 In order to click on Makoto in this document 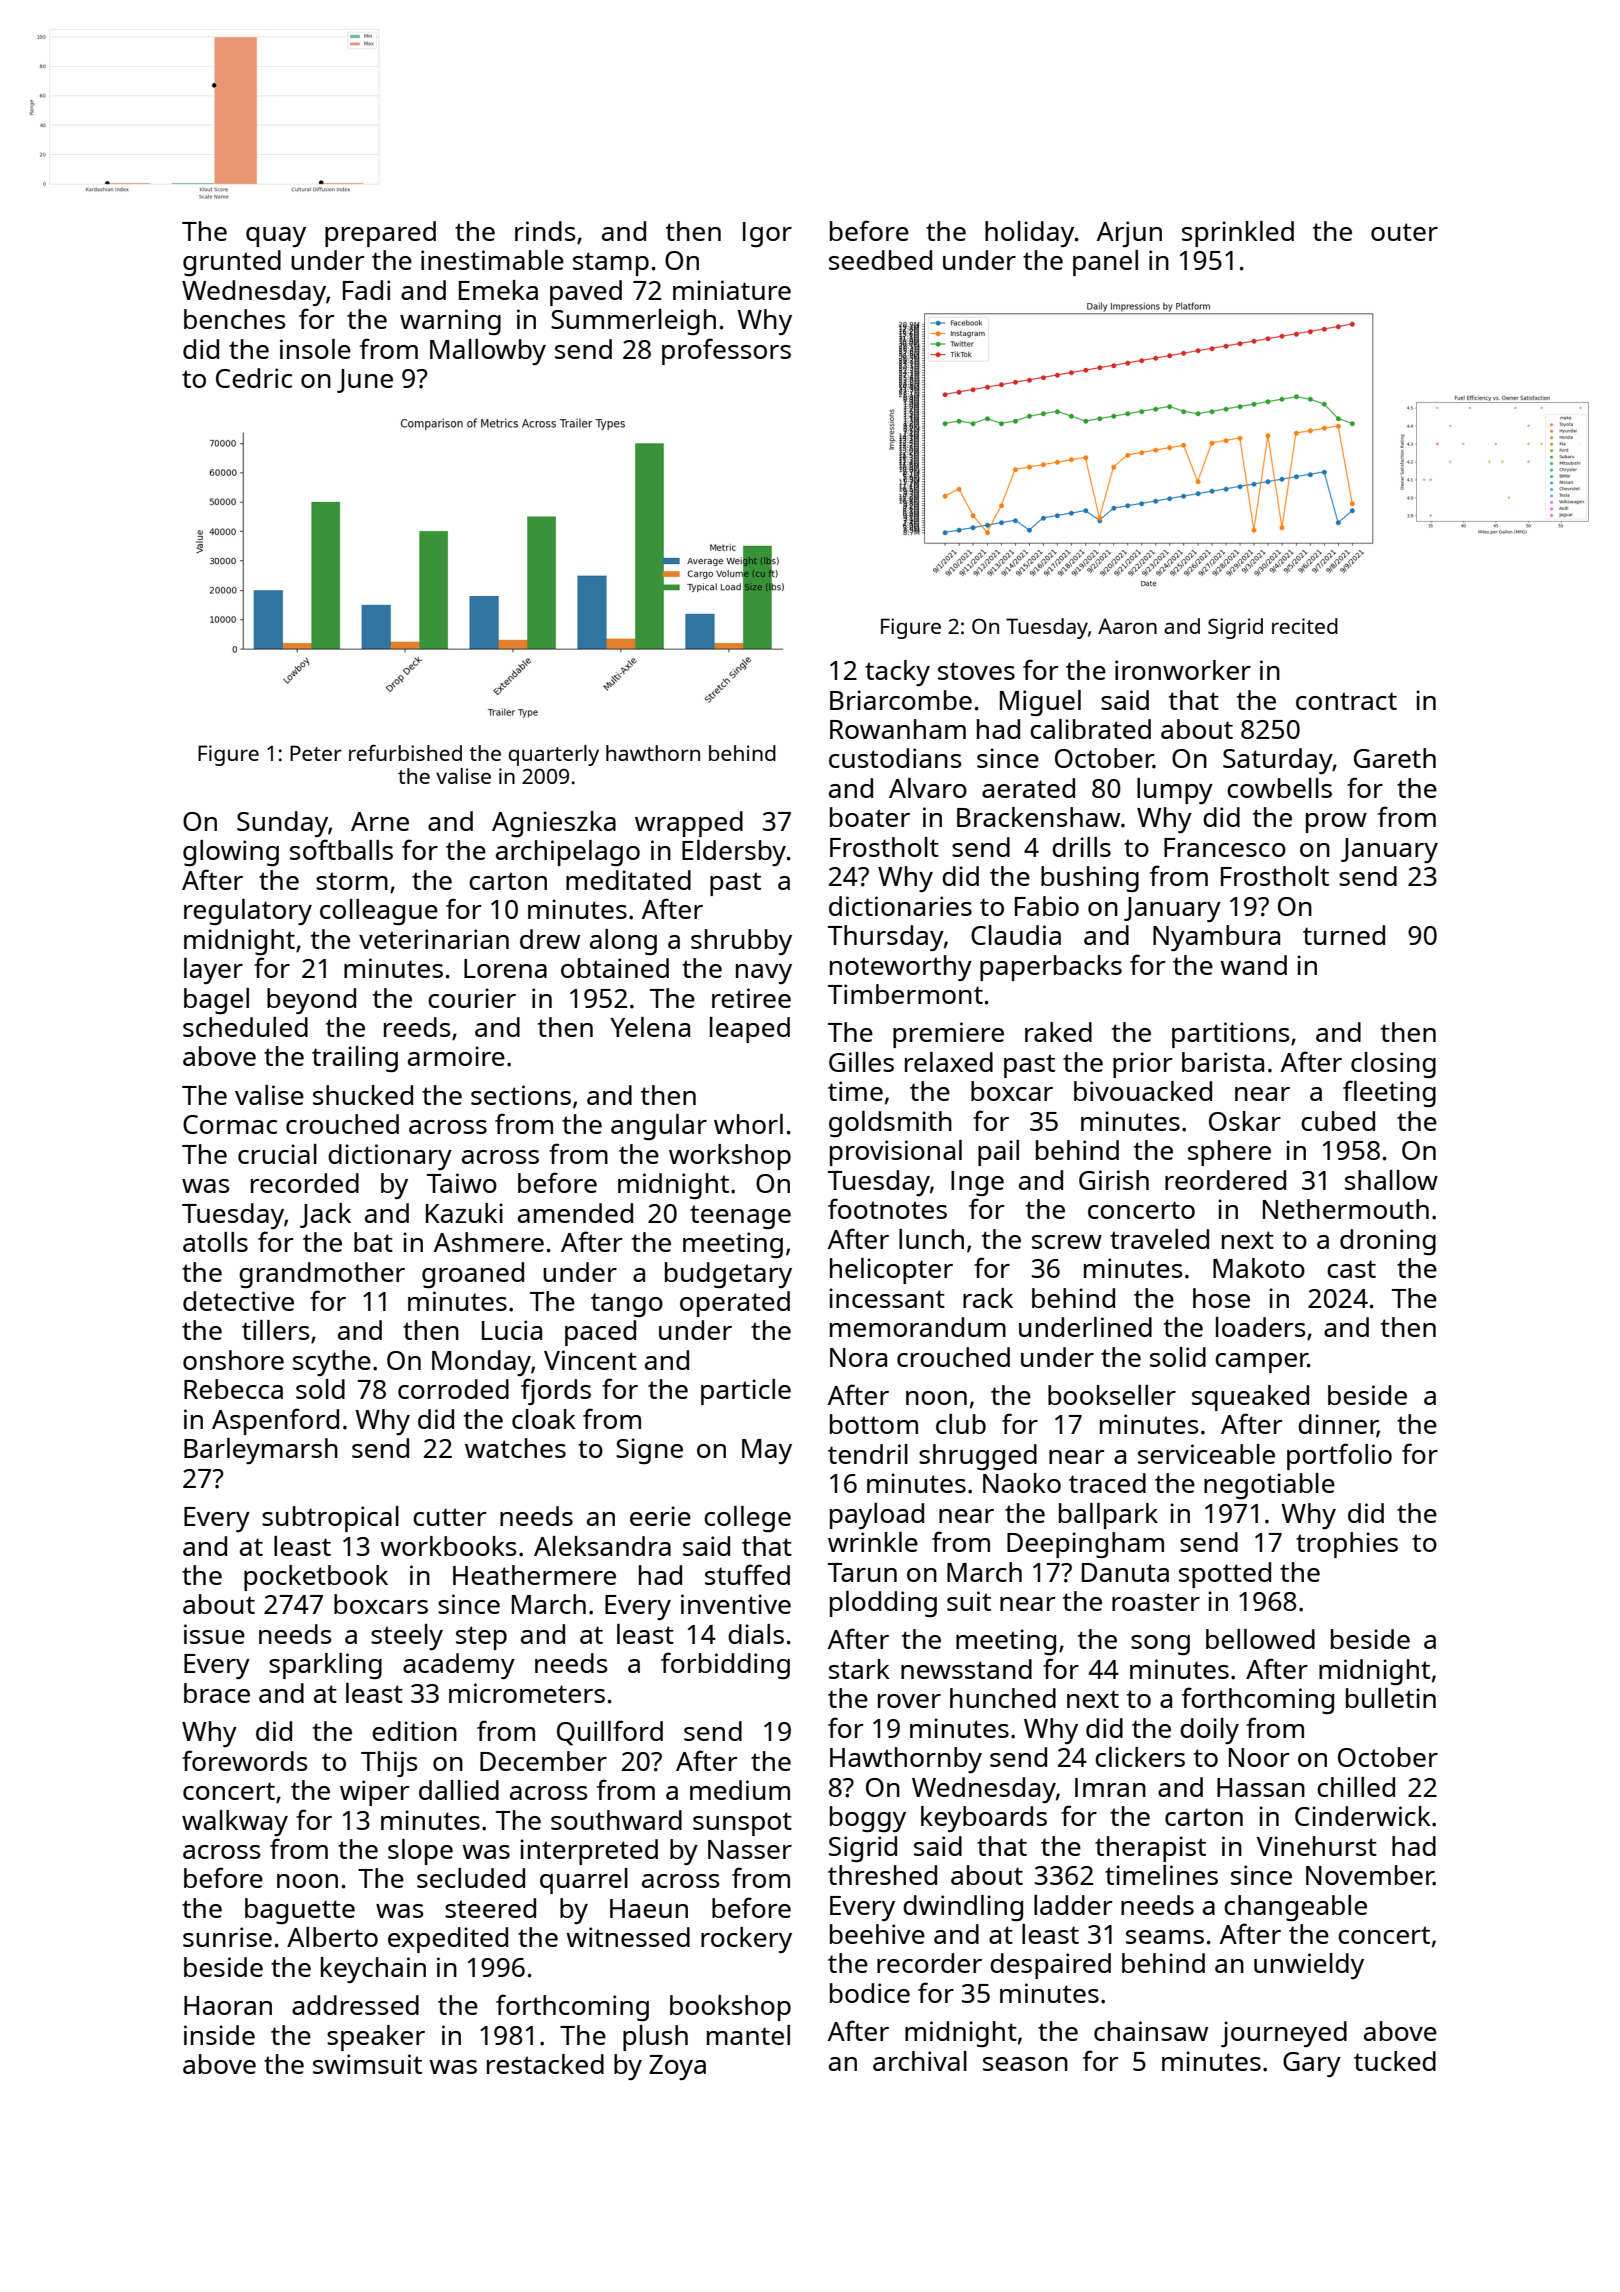, I will do `click(1259, 1268)`.
